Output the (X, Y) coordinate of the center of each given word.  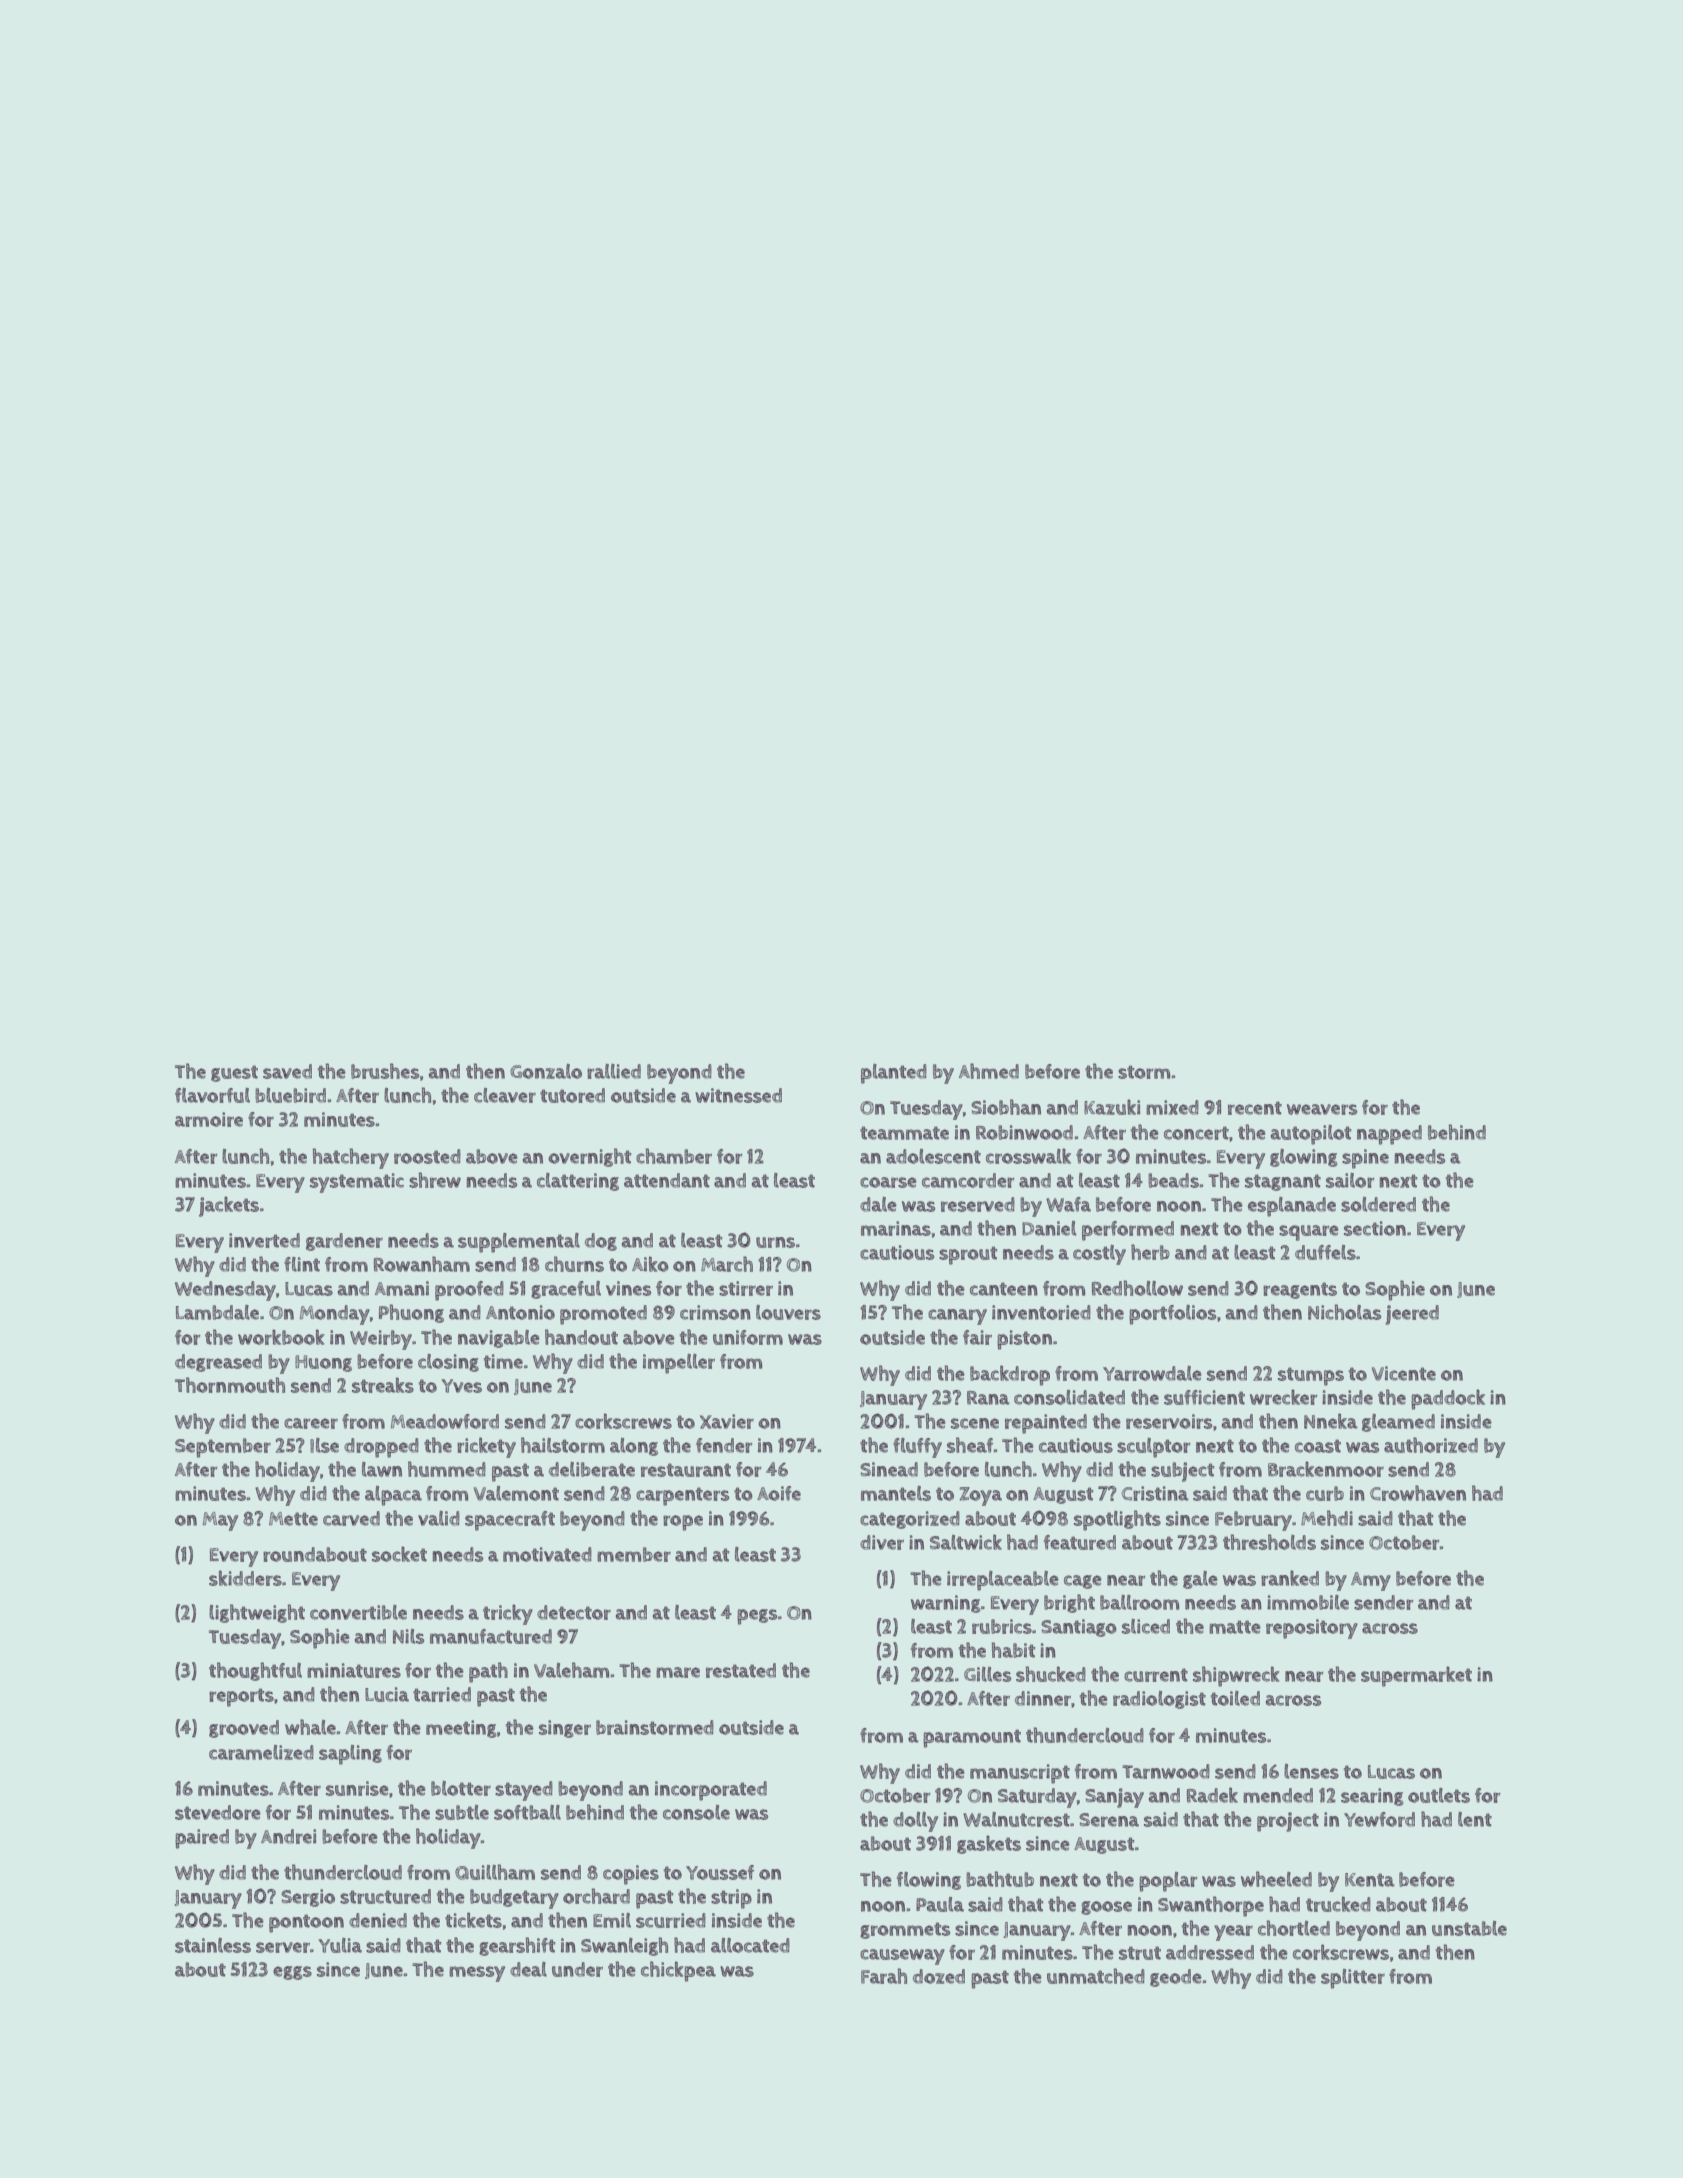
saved (287, 1071)
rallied (614, 1071)
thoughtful (255, 1671)
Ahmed (989, 1071)
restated (741, 1670)
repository (1312, 1629)
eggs (292, 1973)
